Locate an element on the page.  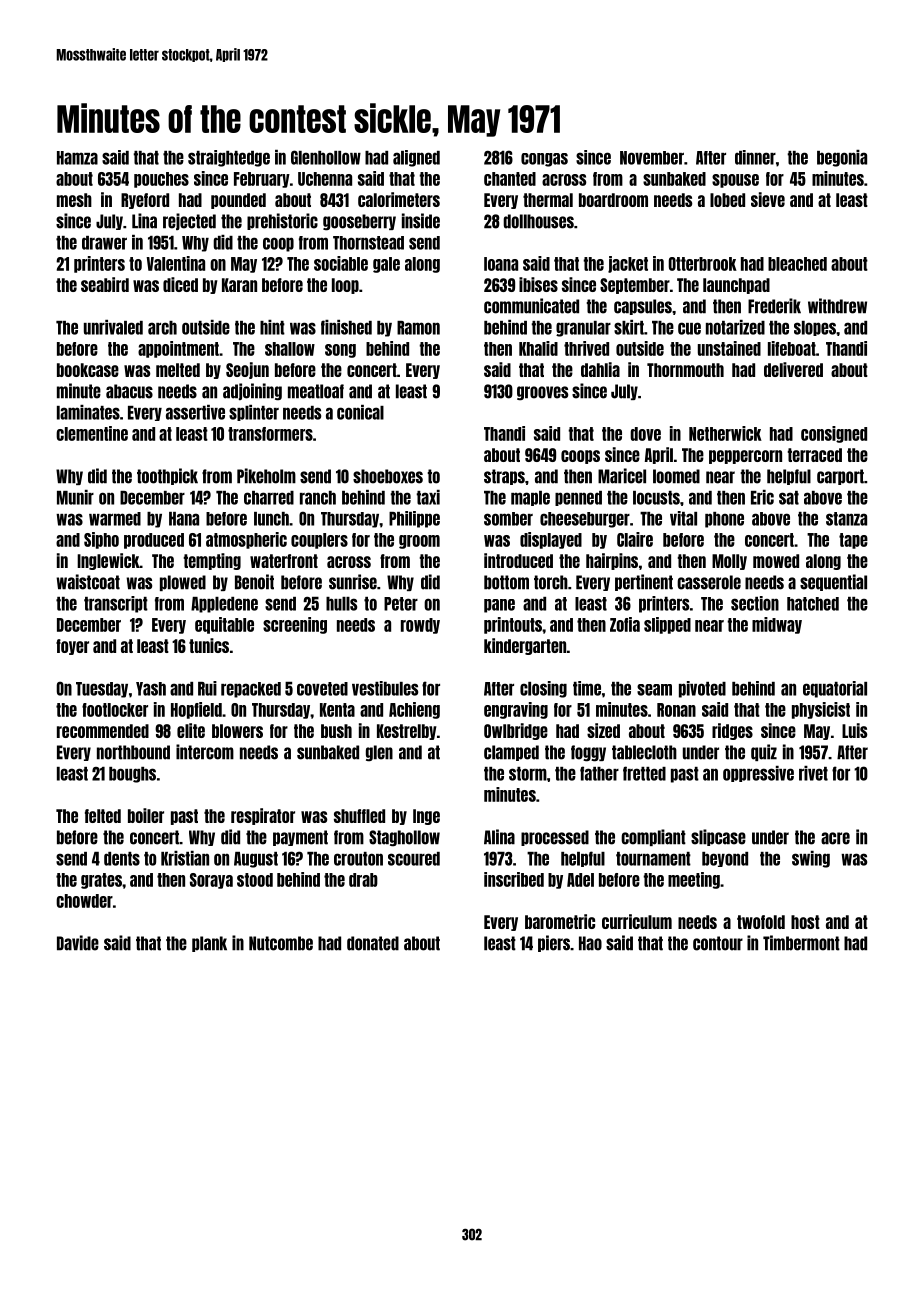
mowed is located at coordinates (776, 561).
